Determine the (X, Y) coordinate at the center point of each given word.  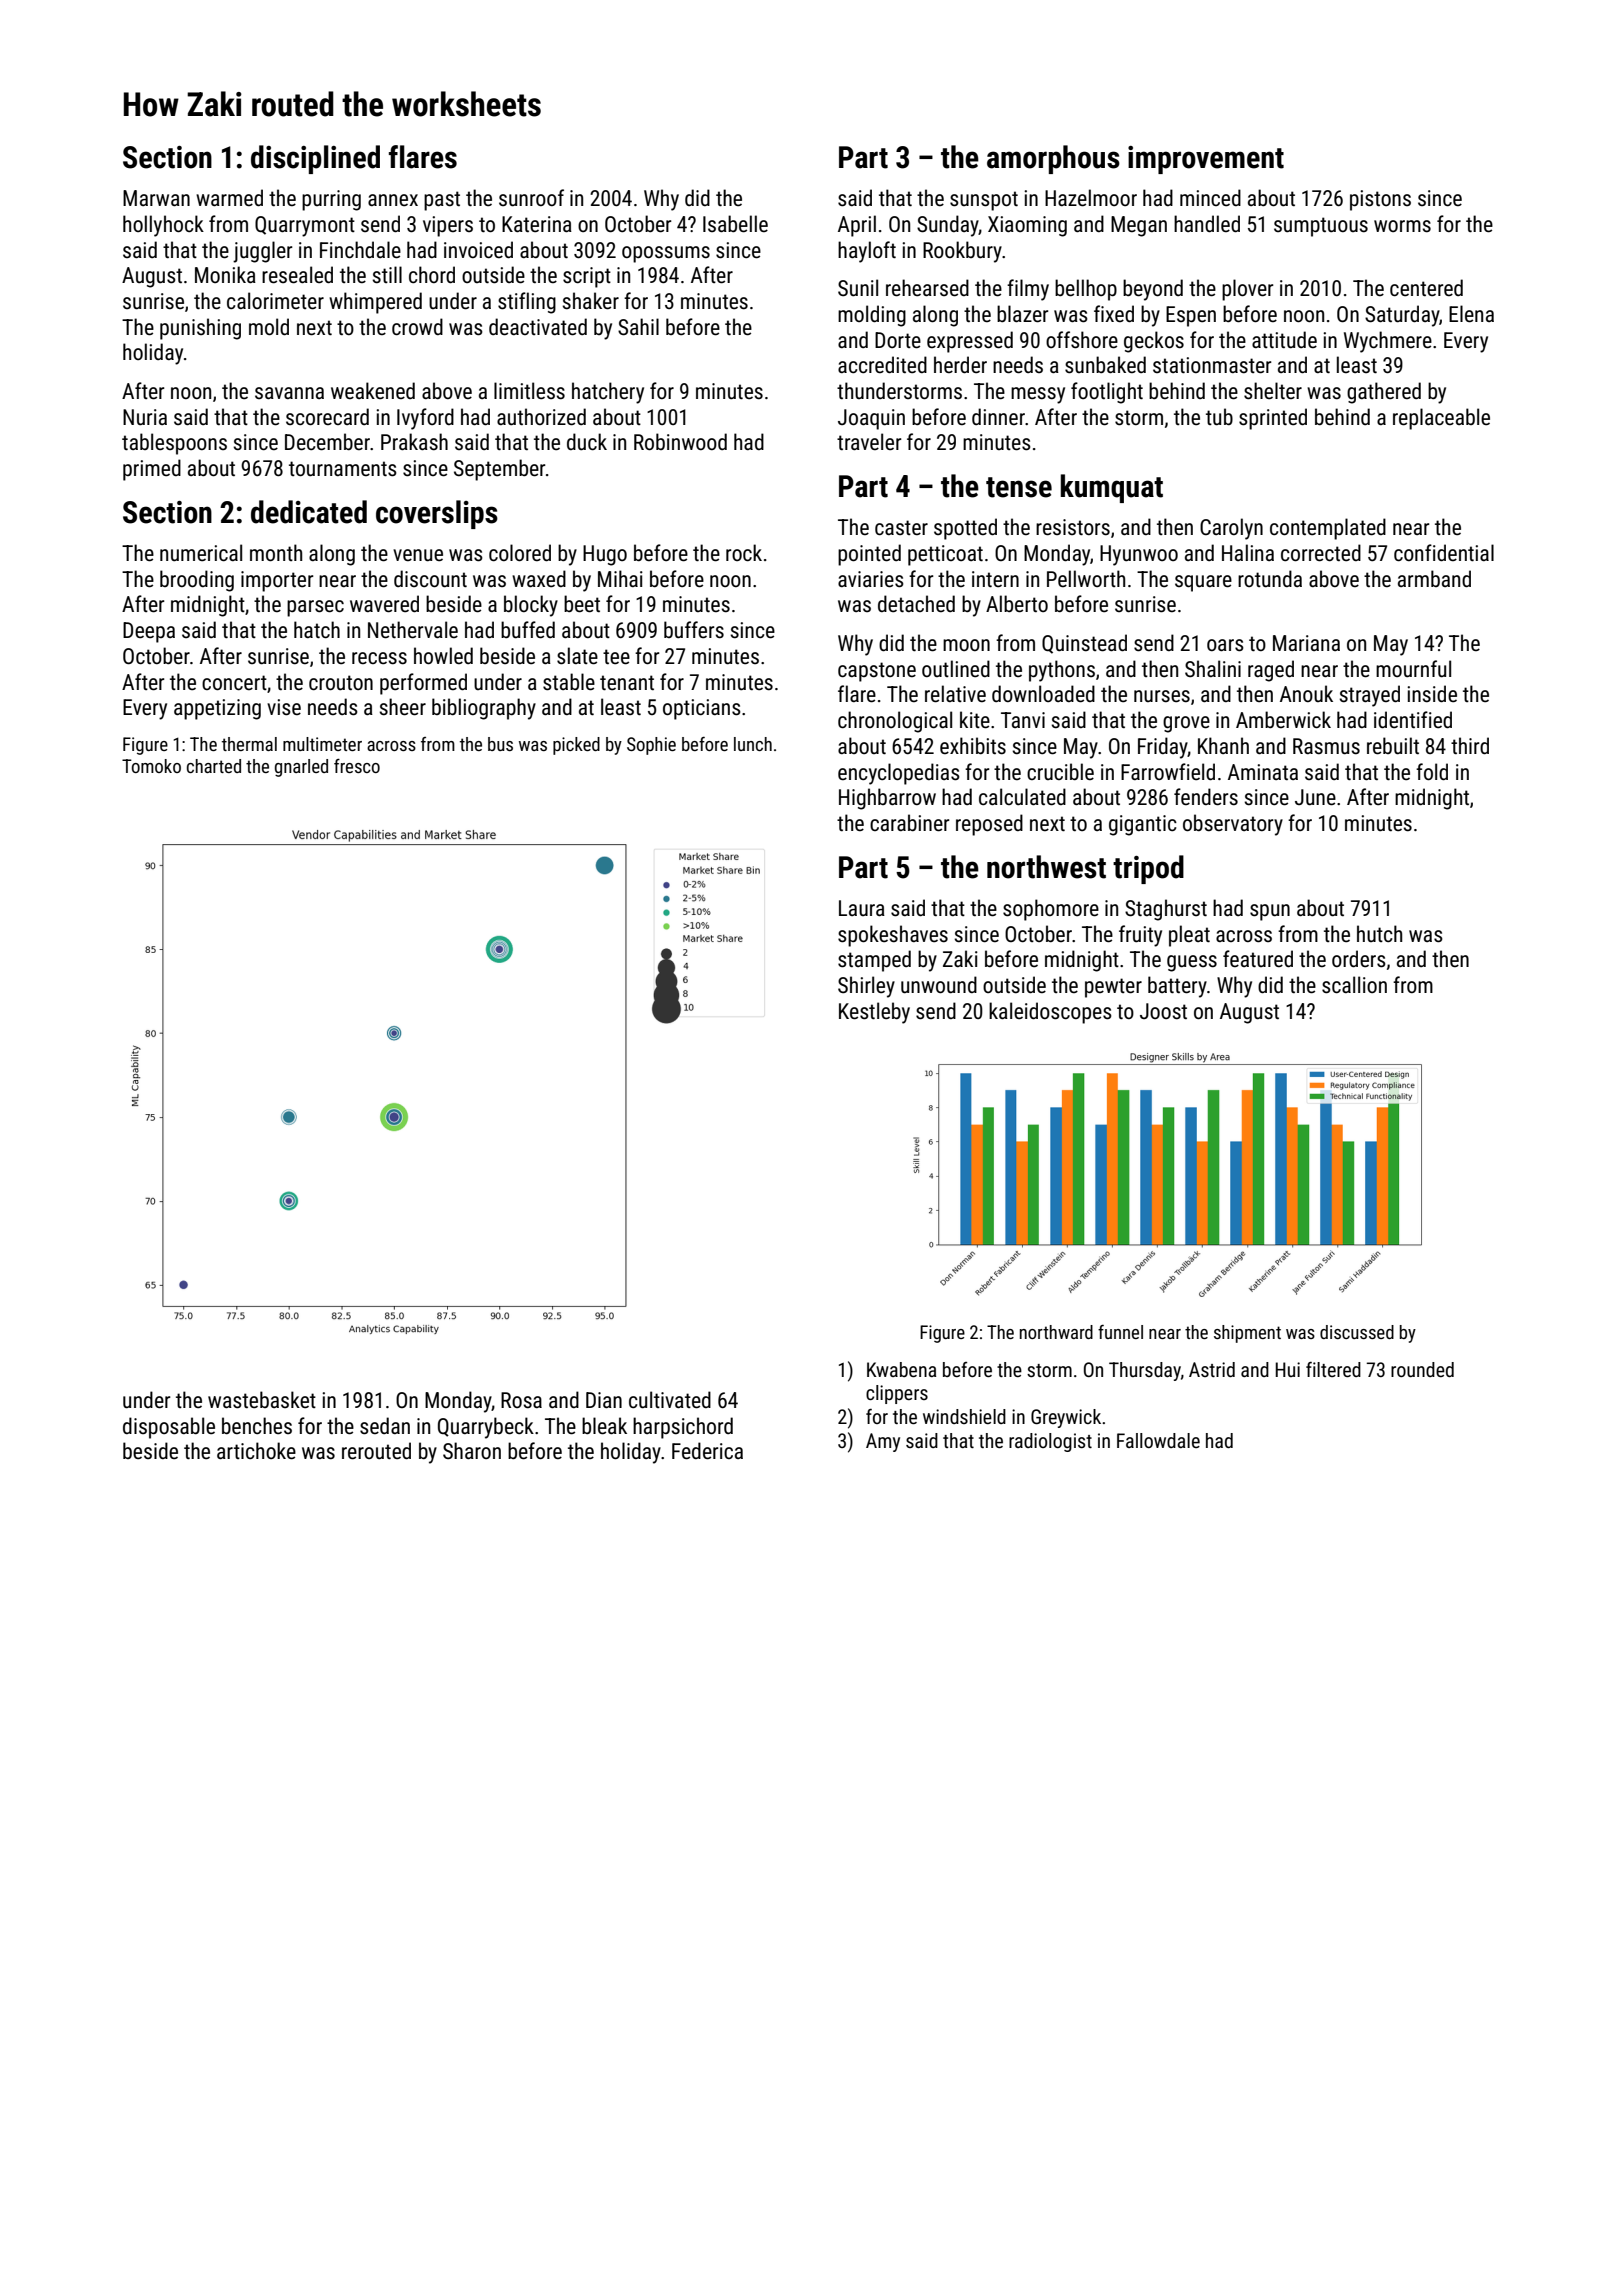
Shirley (866, 987)
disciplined (315, 159)
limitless (529, 391)
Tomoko (151, 766)
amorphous (1053, 159)
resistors (1073, 527)
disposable (169, 1428)
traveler (869, 441)
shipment (1247, 1334)
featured (1258, 958)
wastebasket (262, 1400)
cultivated (670, 1400)
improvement (1206, 160)
